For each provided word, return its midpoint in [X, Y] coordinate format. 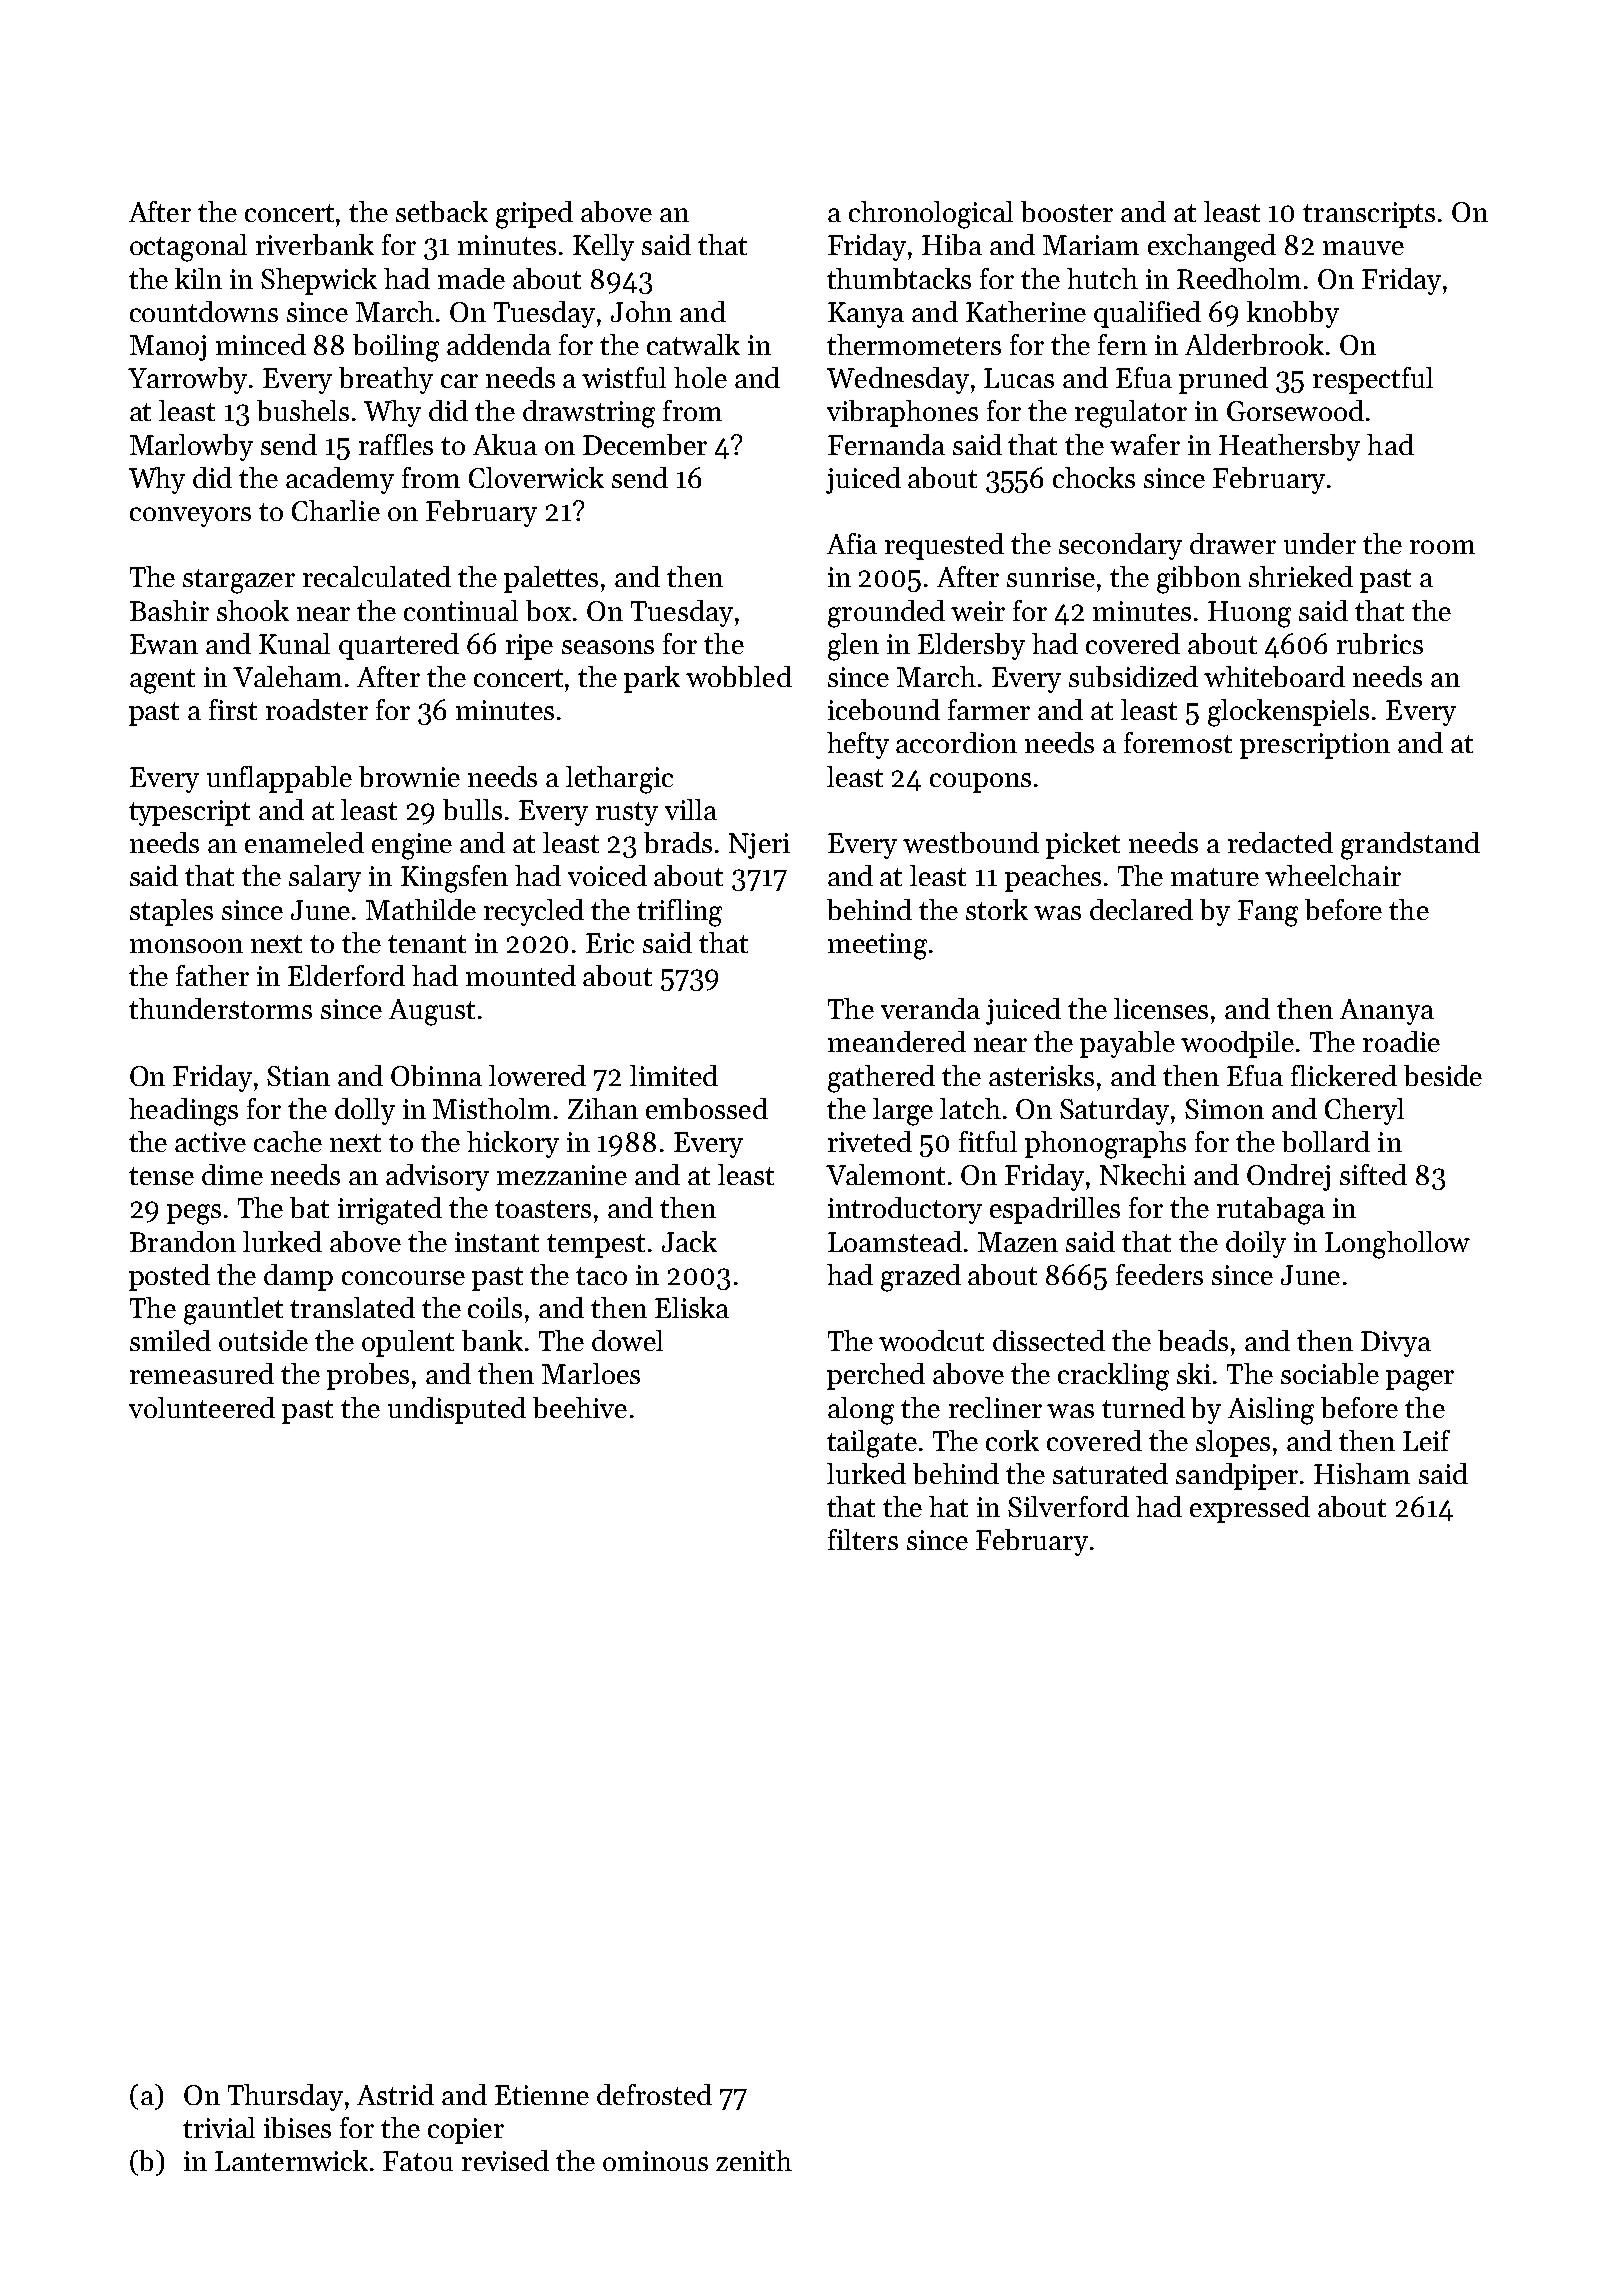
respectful [1373, 380]
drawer [1233, 543]
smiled [170, 1340]
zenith [754, 2160]
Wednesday [898, 380]
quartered [399, 646]
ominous [655, 2161]
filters [863, 1539]
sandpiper [1237, 1476]
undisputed [457, 1410]
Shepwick [319, 281]
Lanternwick [291, 2160]
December [645, 444]
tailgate [872, 1444]
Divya [1396, 1344]
